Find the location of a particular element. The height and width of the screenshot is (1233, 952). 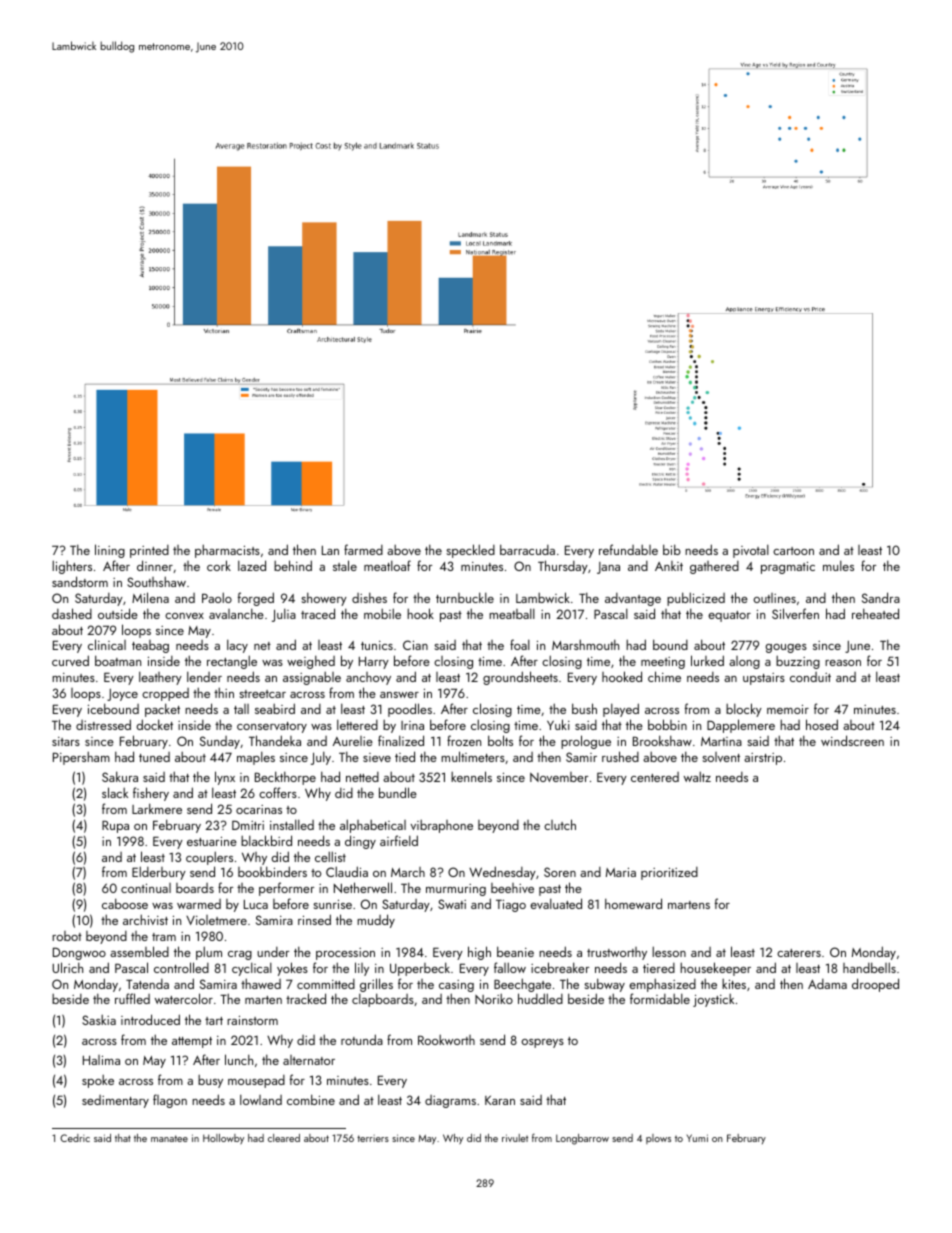

Netherwell is located at coordinates (363, 887).
